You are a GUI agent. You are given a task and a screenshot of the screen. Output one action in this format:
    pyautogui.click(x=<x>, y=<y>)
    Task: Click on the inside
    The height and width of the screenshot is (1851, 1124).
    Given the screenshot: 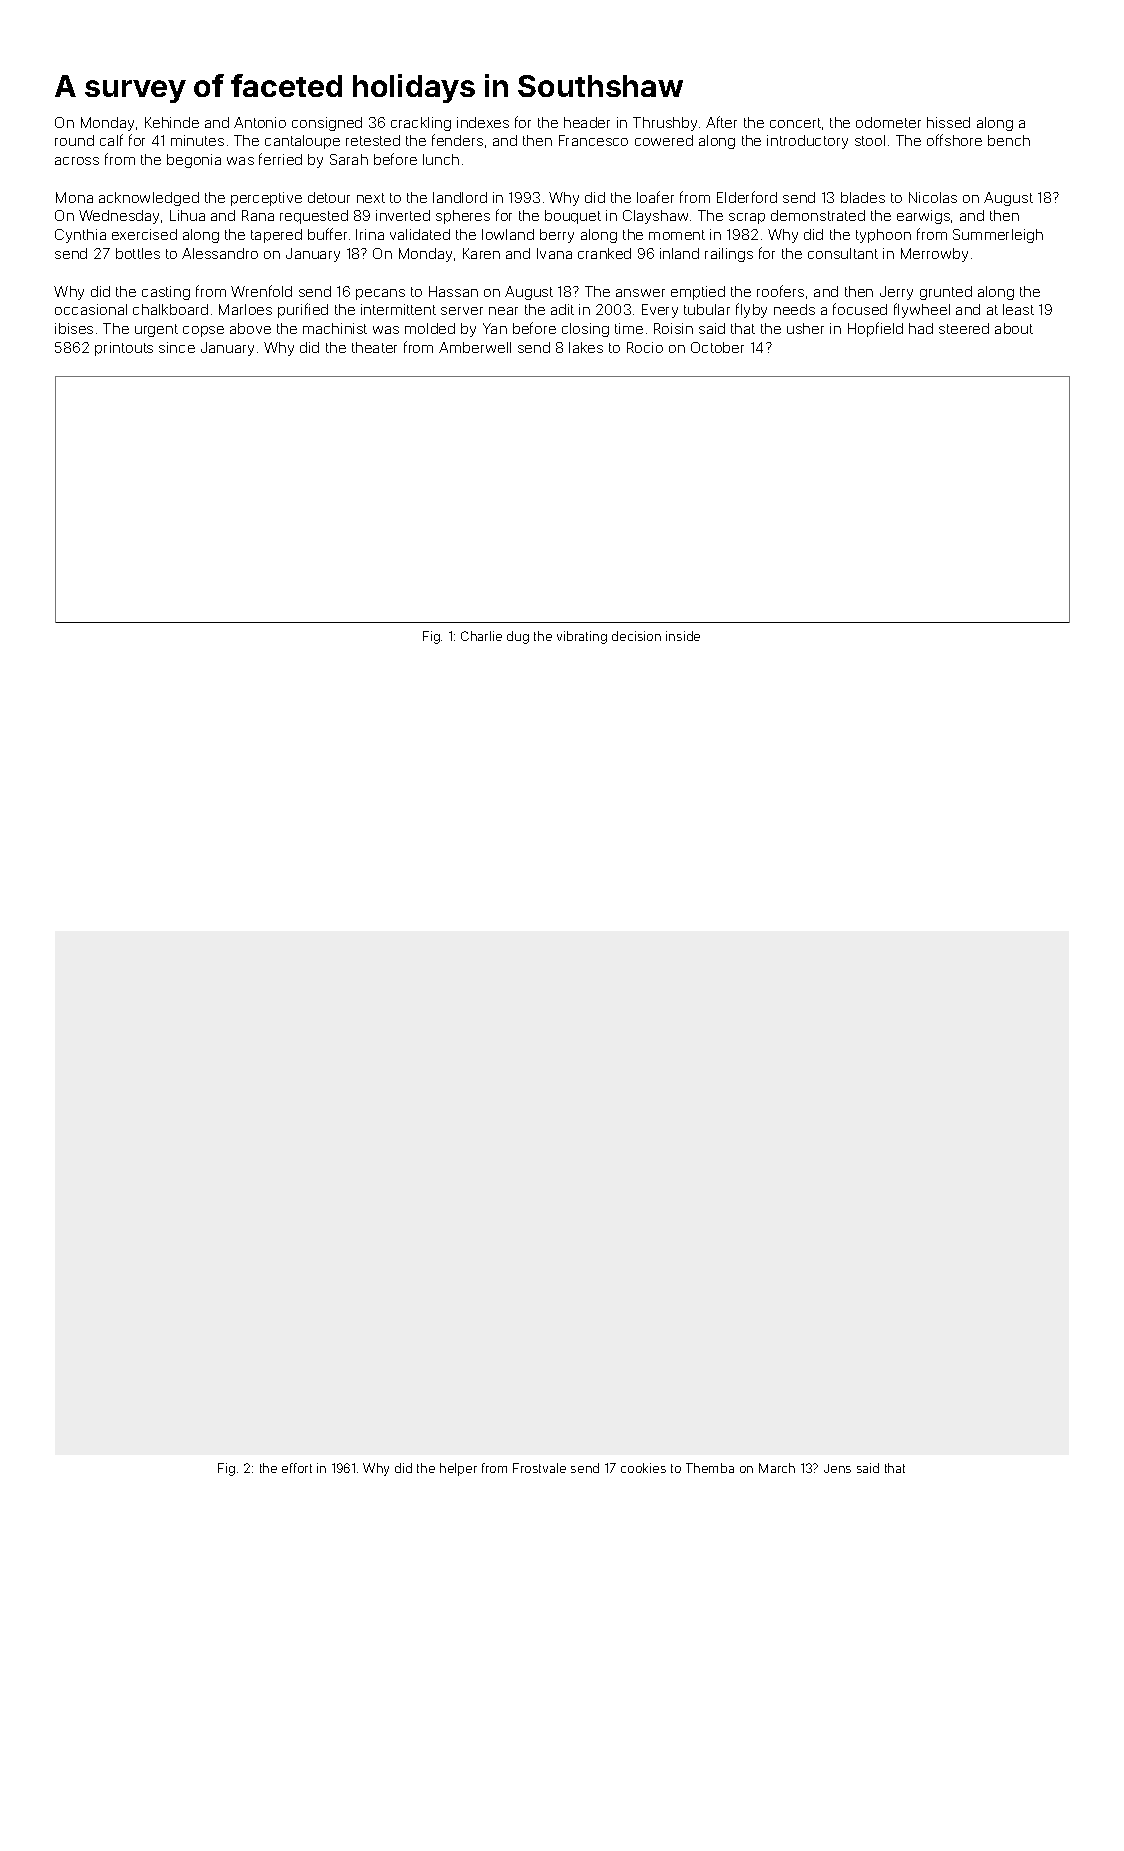 What is the action you would take?
    pyautogui.click(x=683, y=636)
